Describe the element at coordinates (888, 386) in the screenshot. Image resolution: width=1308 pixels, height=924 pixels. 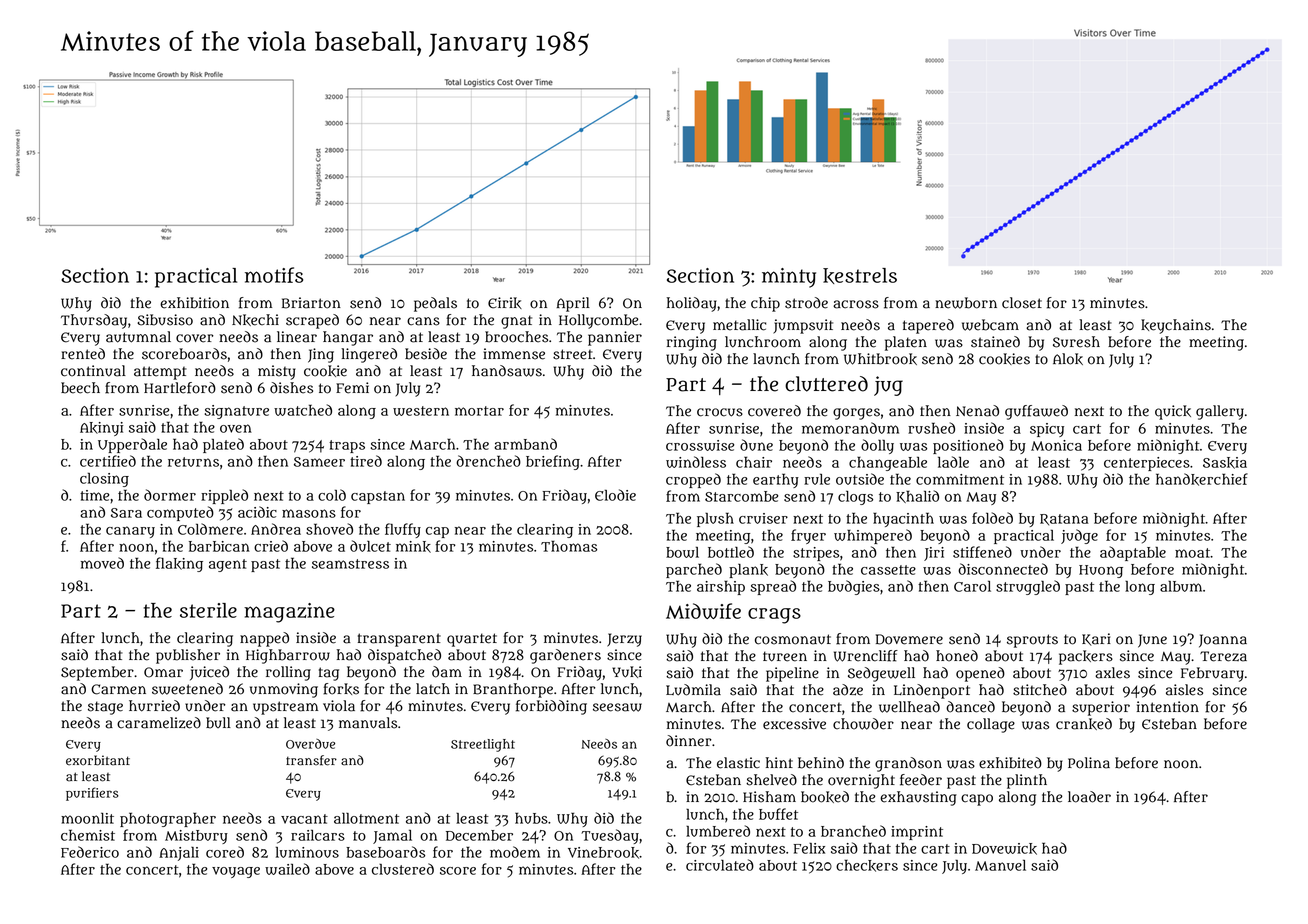
I see `jug` at that location.
